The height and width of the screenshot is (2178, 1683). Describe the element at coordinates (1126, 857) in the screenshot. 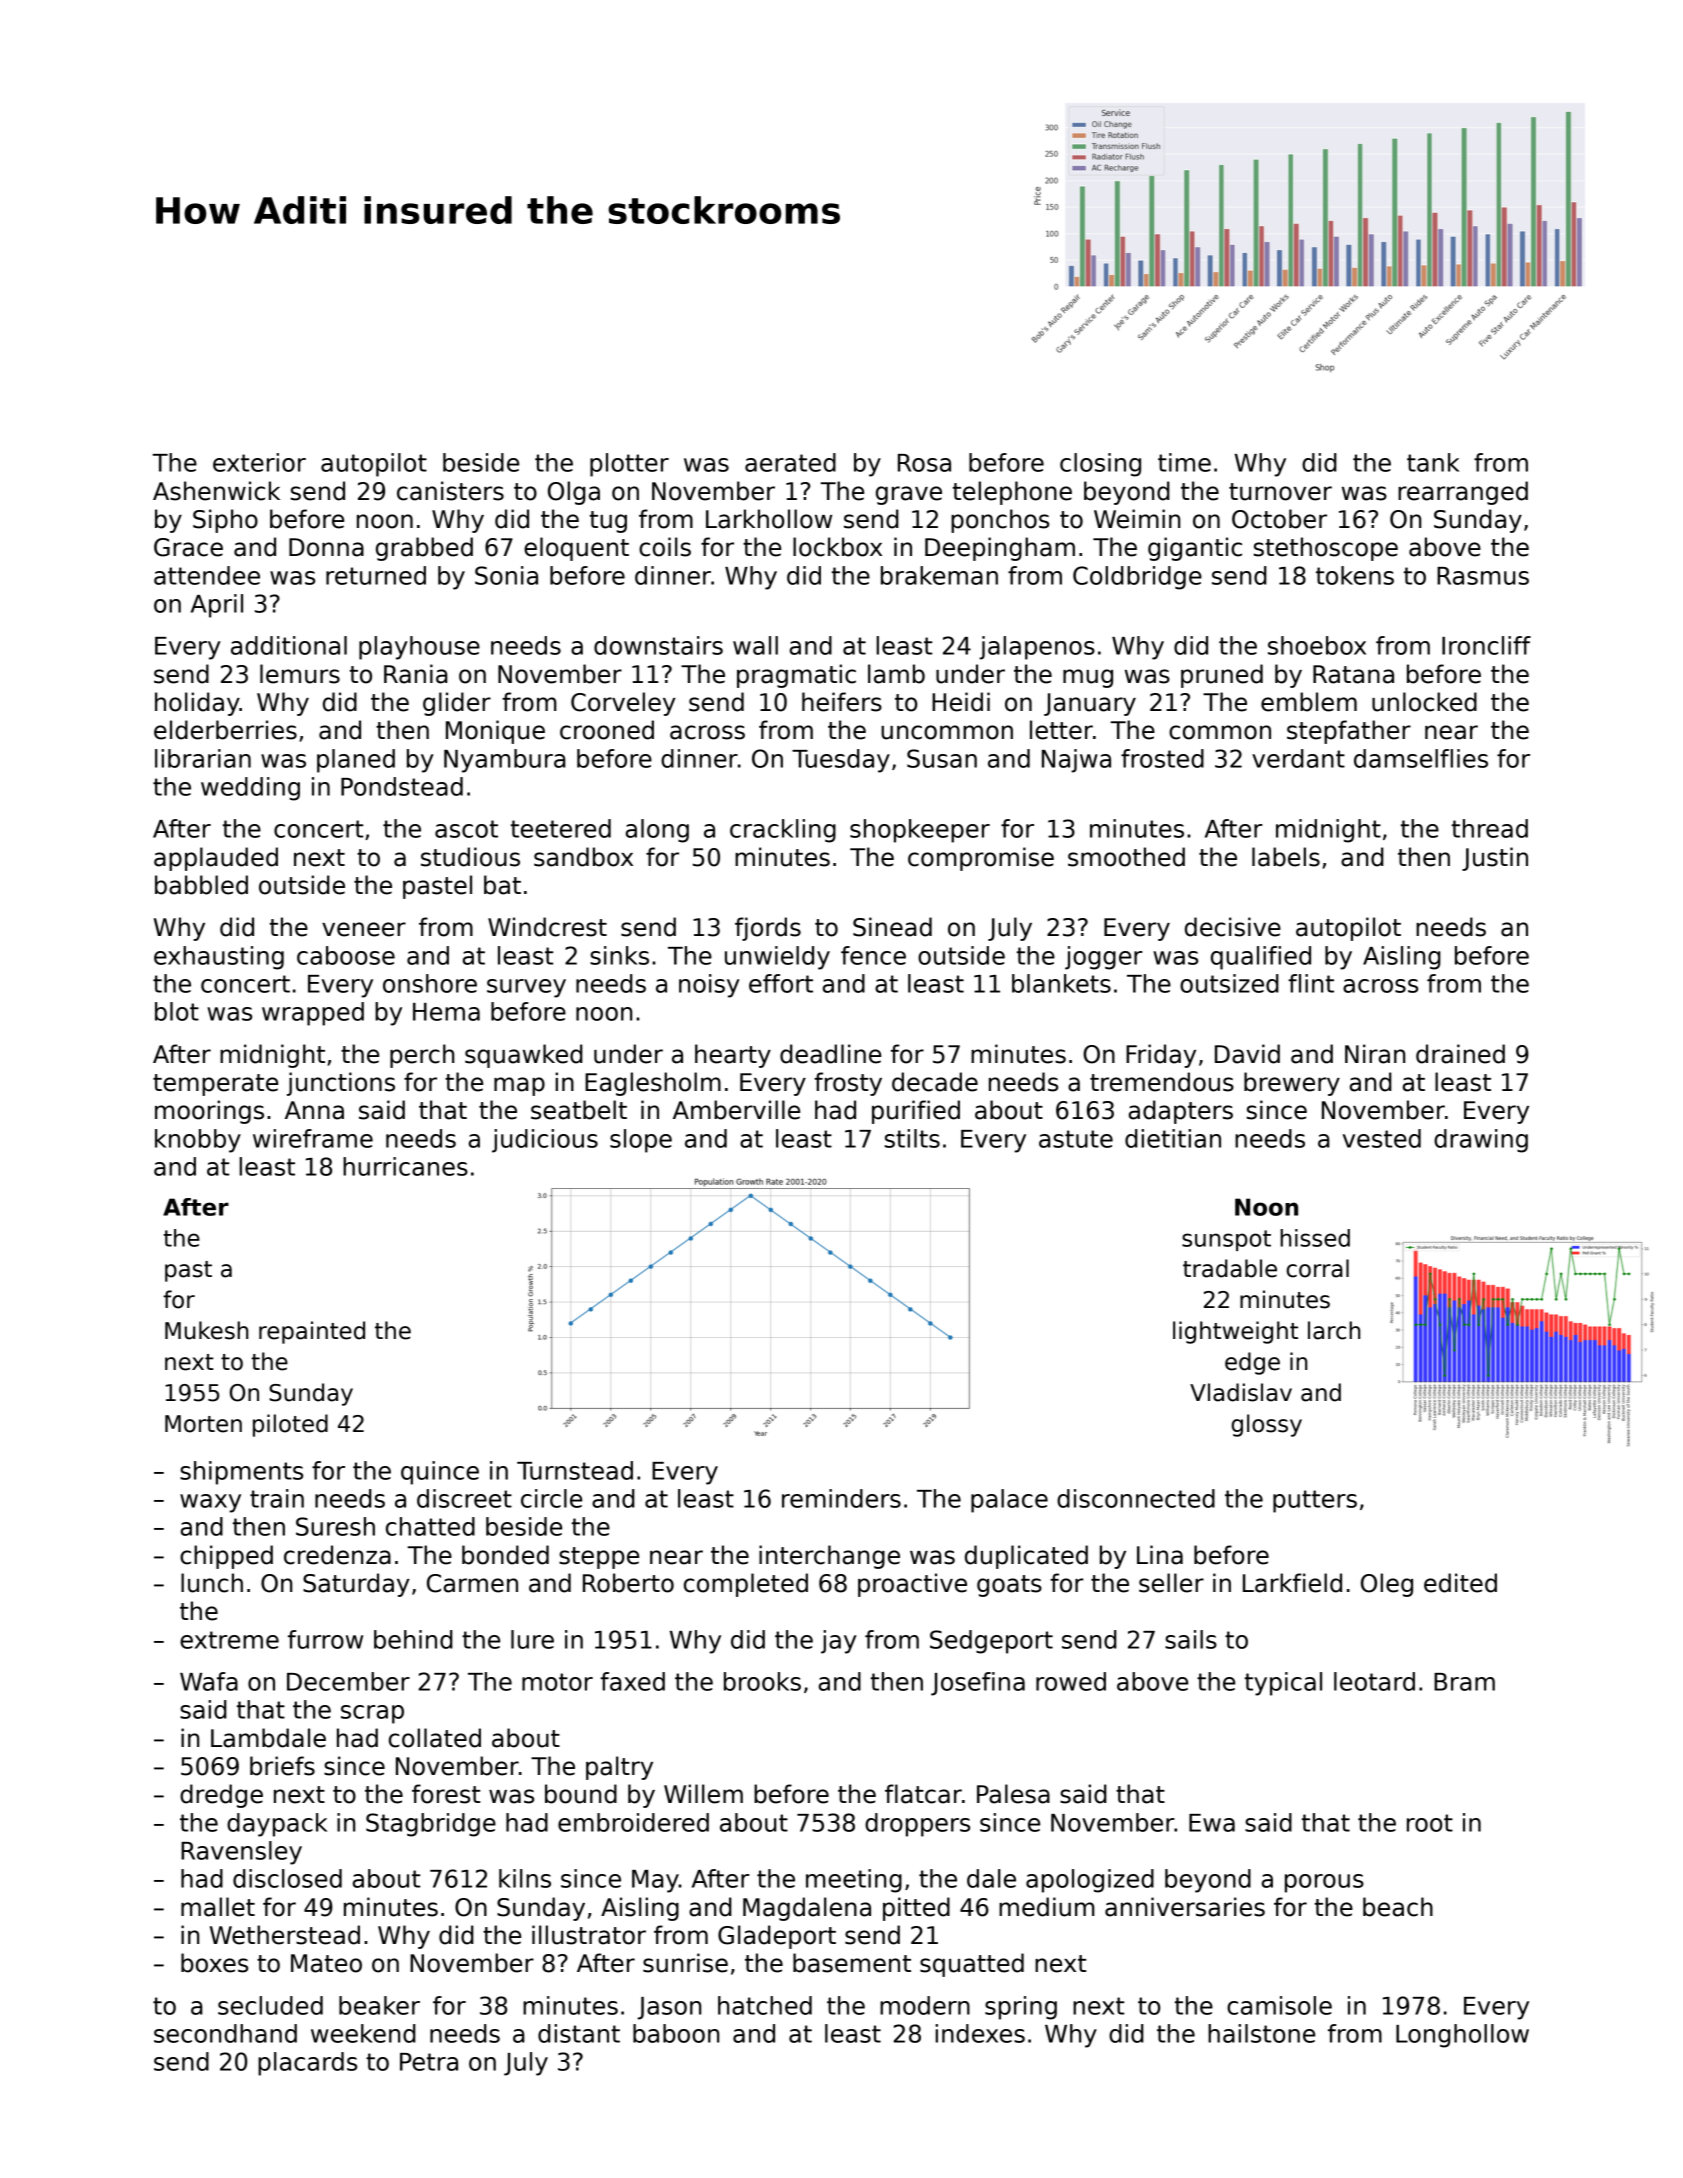

I see `smoothed` at that location.
